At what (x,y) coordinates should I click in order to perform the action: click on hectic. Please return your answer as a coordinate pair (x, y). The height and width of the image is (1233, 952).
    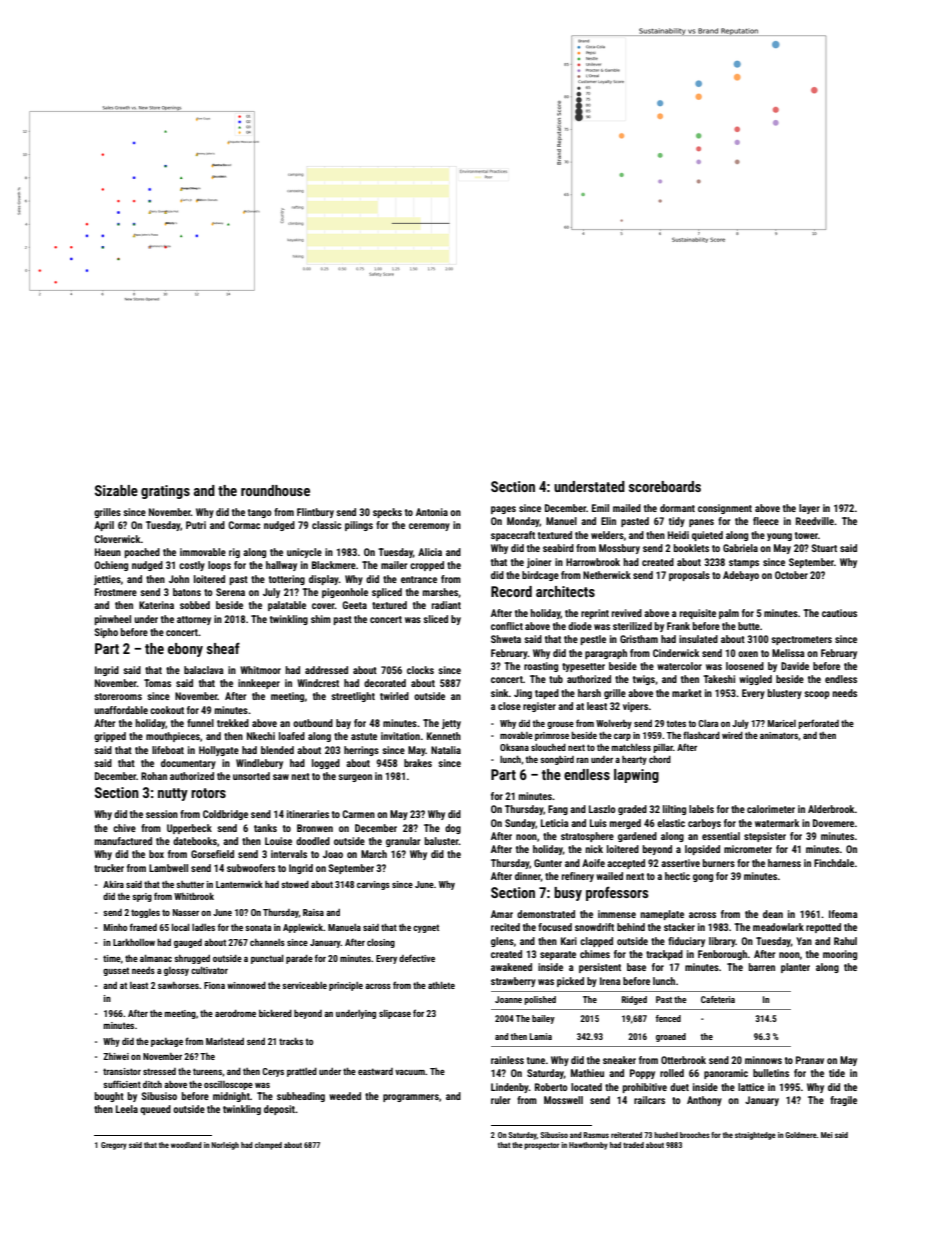
    Looking at the image, I should click on (677, 876).
